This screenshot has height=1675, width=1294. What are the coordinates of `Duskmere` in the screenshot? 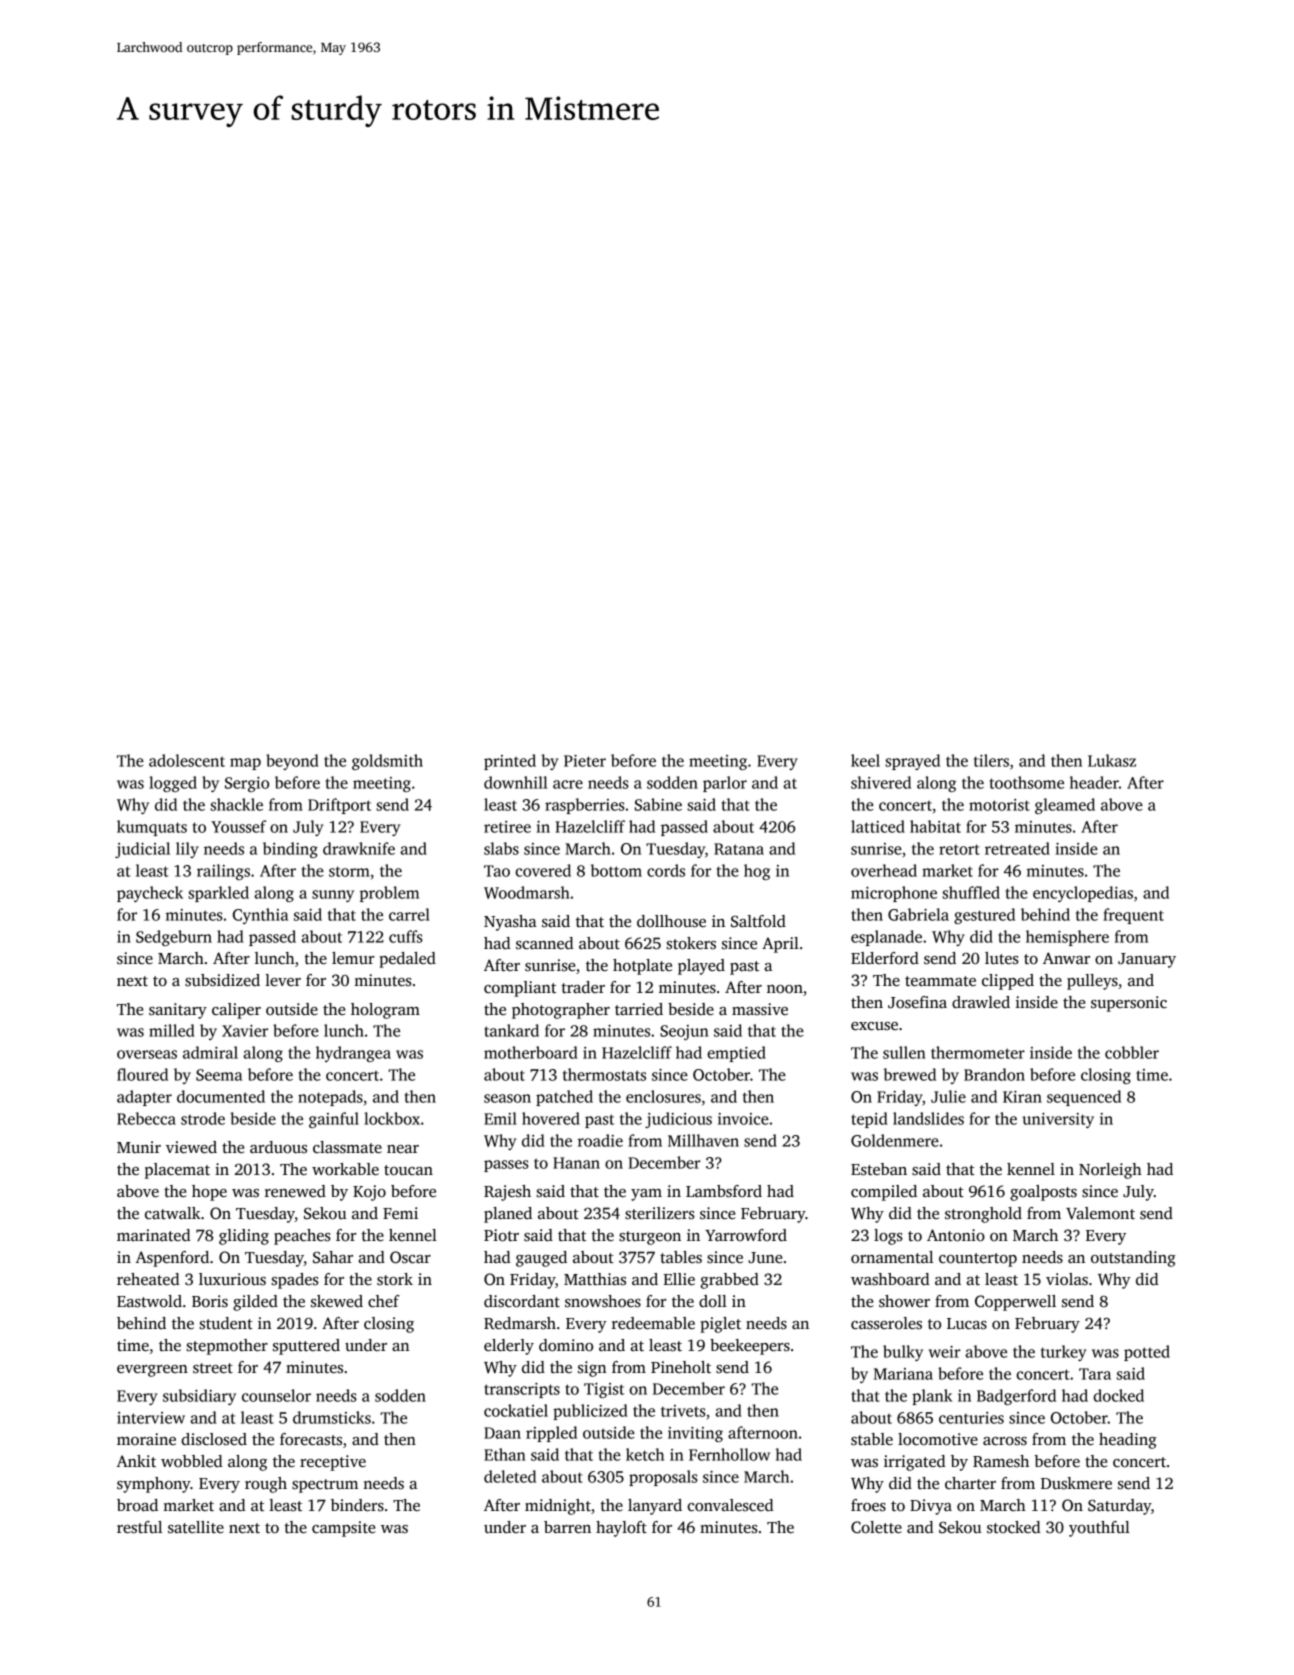 It's located at (1076, 1483).
